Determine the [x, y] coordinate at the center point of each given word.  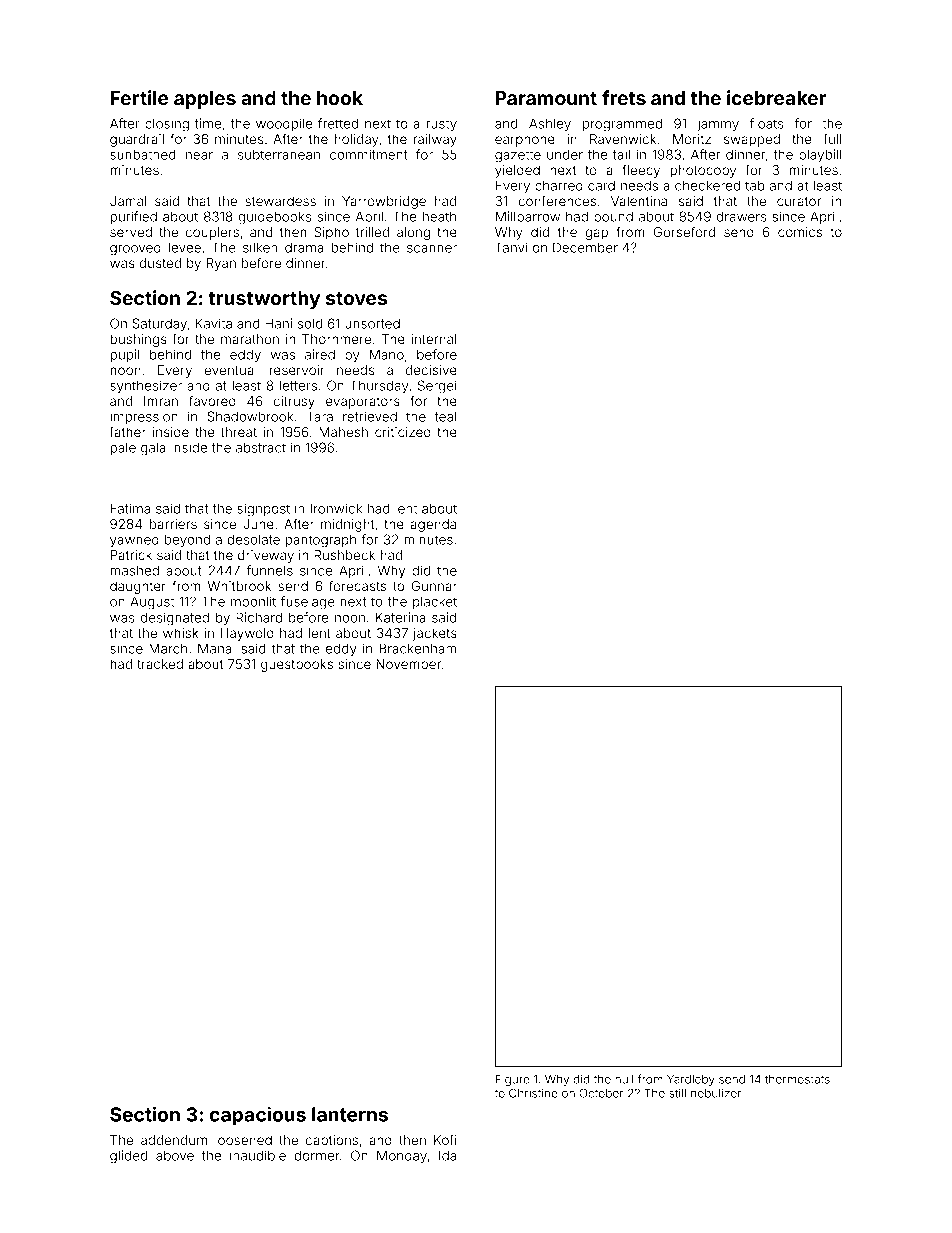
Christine [533, 1093]
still [677, 1093]
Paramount [546, 98]
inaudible [258, 1155]
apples [205, 100]
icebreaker [776, 97]
